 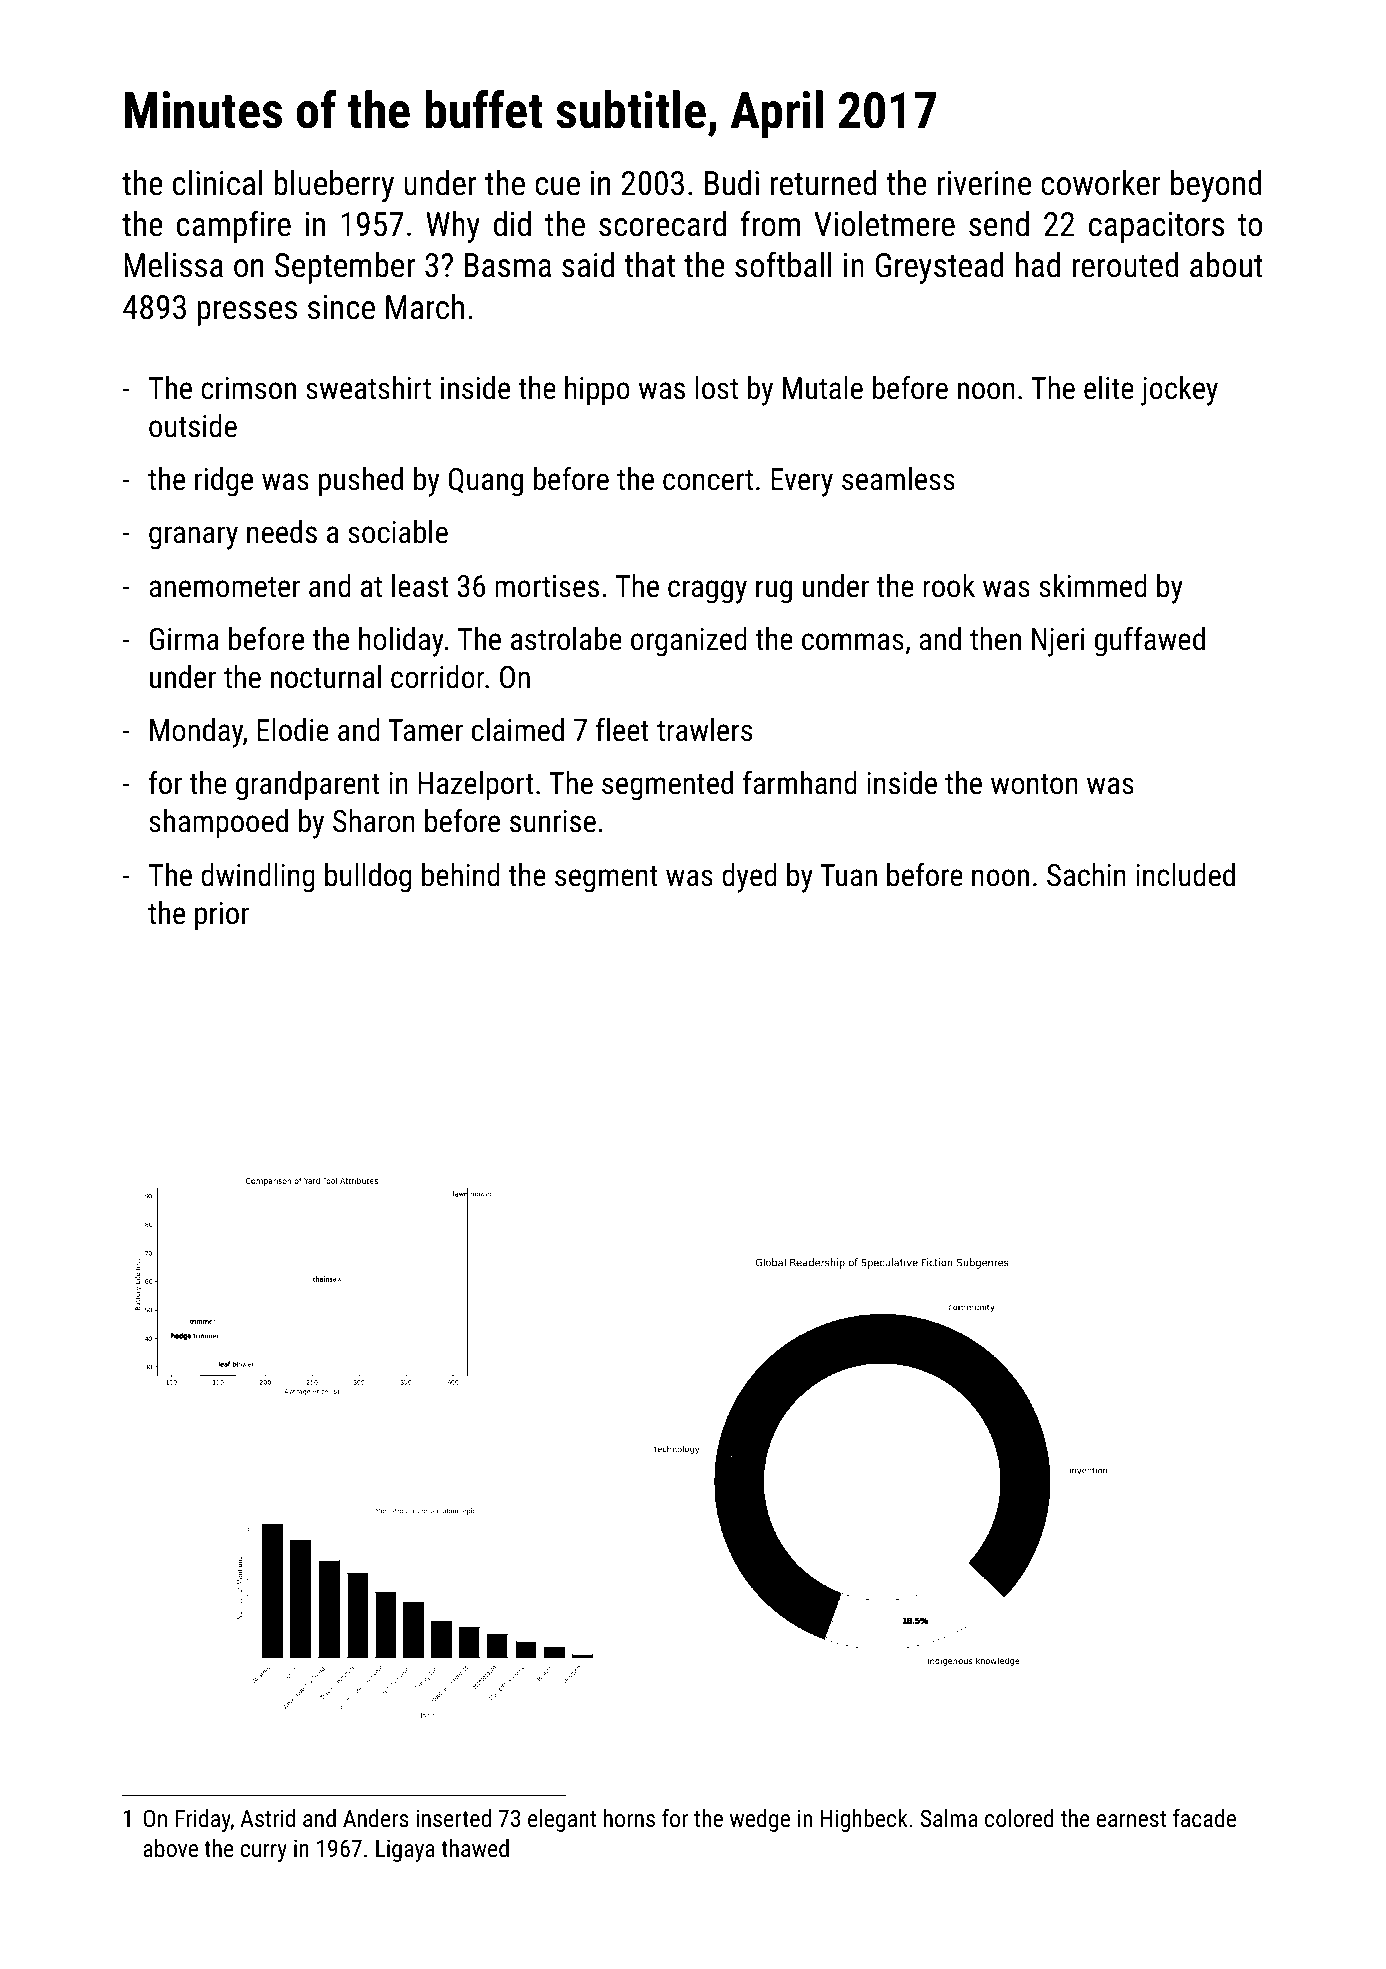 I want to click on Salma, so click(x=949, y=1818).
